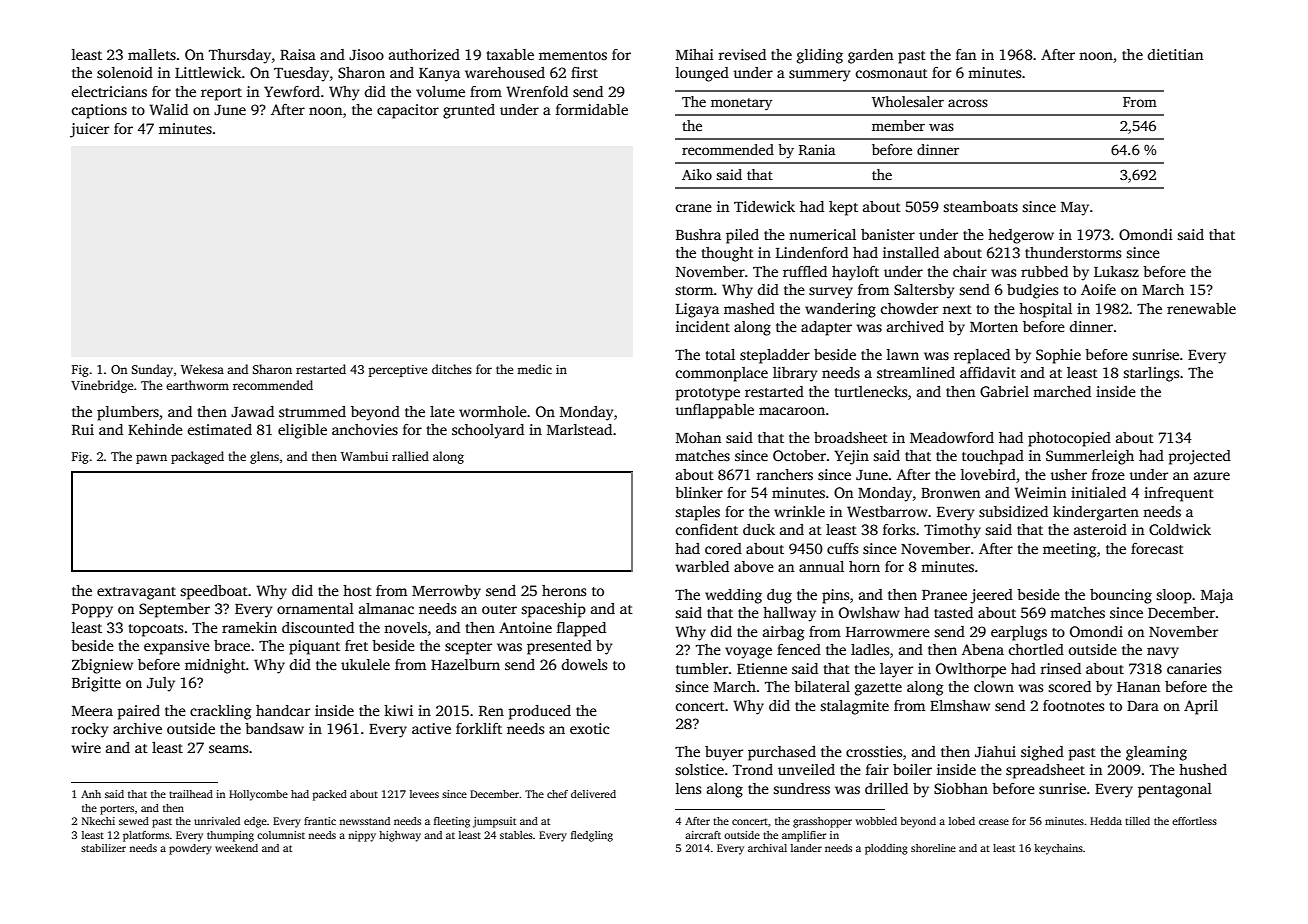 Image resolution: width=1308 pixels, height=924 pixels. What do you see at coordinates (952, 437) in the page?
I see `Meadowford` at bounding box center [952, 437].
